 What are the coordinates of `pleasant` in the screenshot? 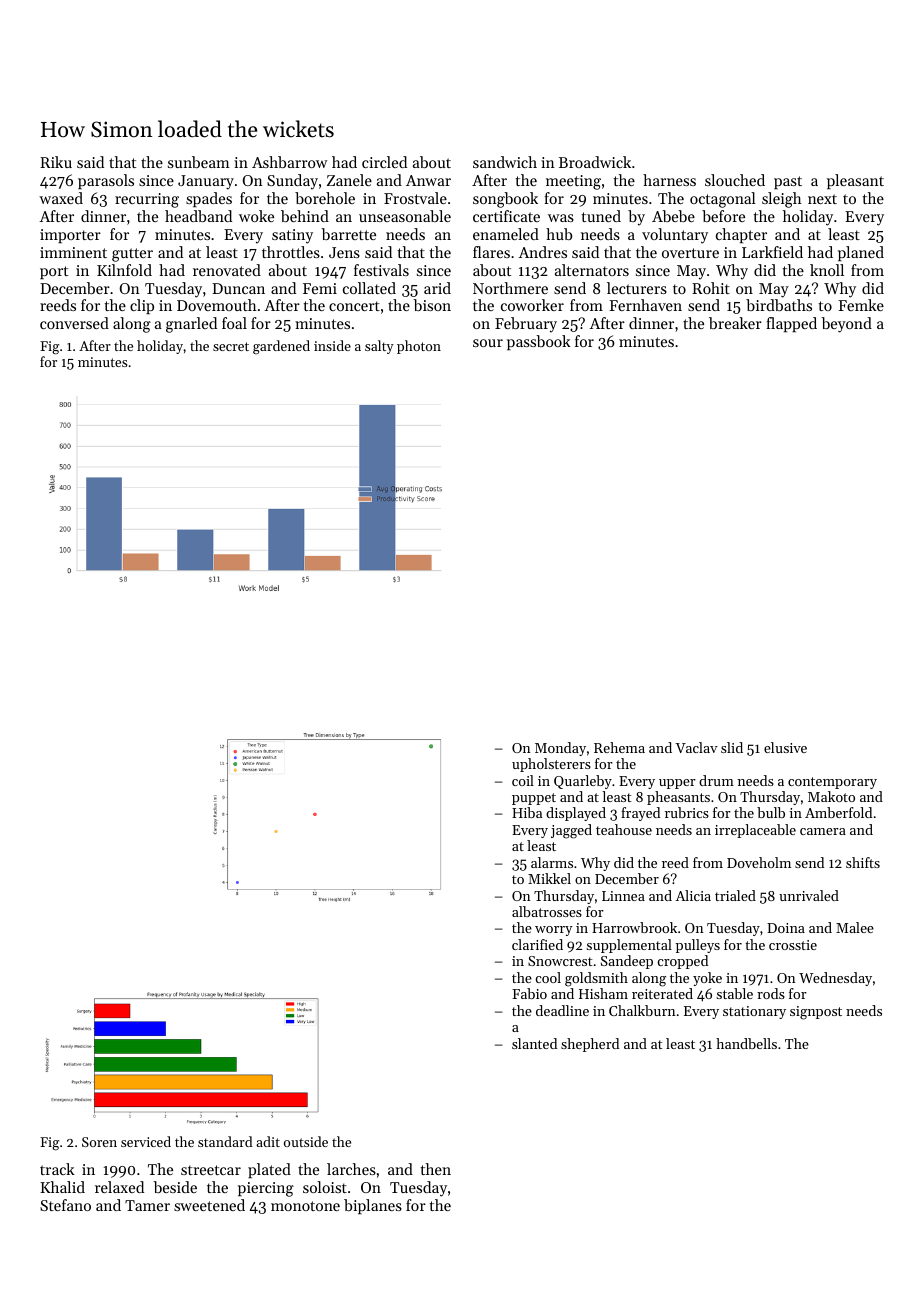 It's located at (855, 181).
